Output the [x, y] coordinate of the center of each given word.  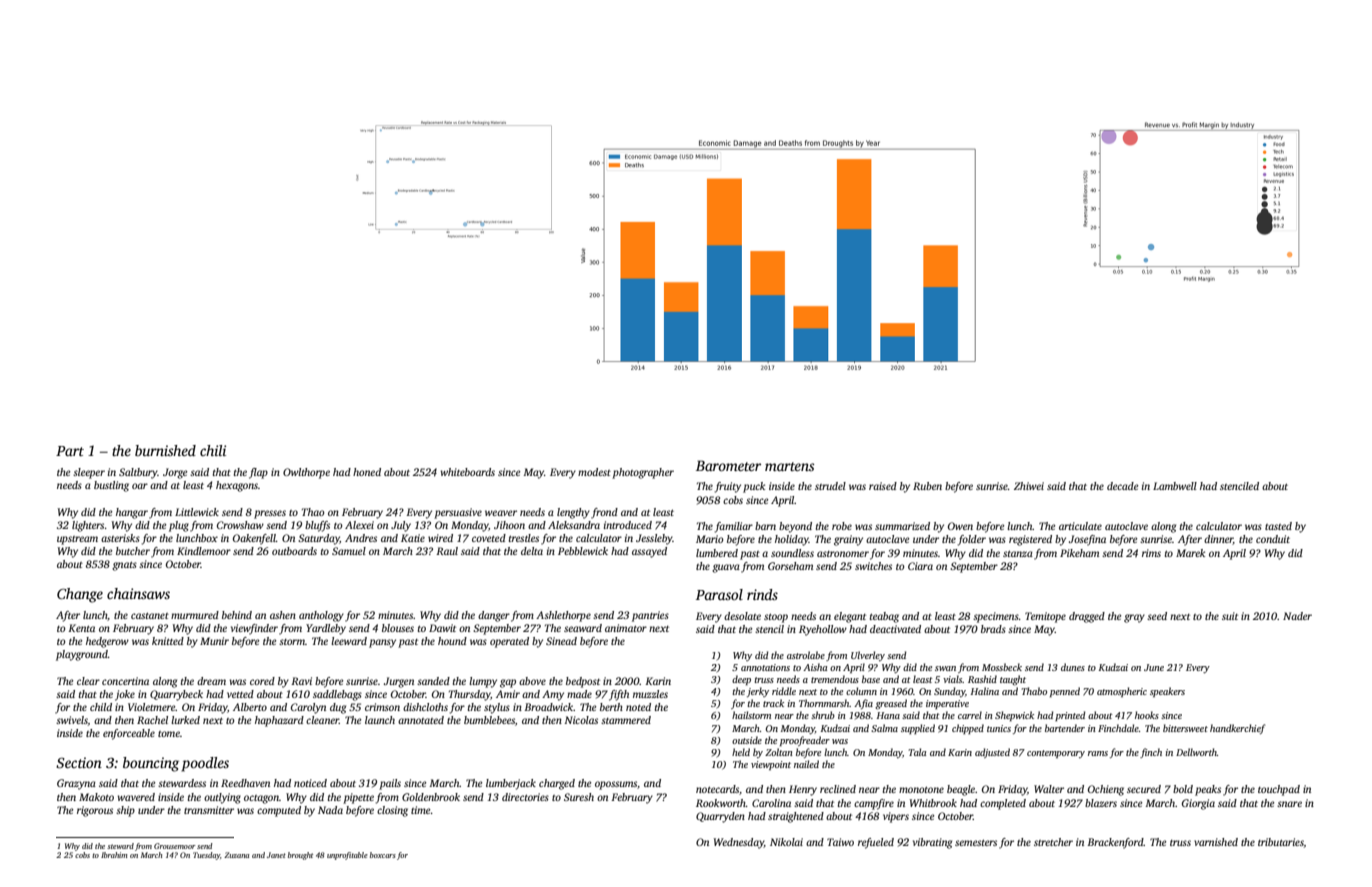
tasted [1278, 526]
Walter [1049, 789]
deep [741, 680]
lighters [88, 526]
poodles [205, 764]
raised [883, 486]
